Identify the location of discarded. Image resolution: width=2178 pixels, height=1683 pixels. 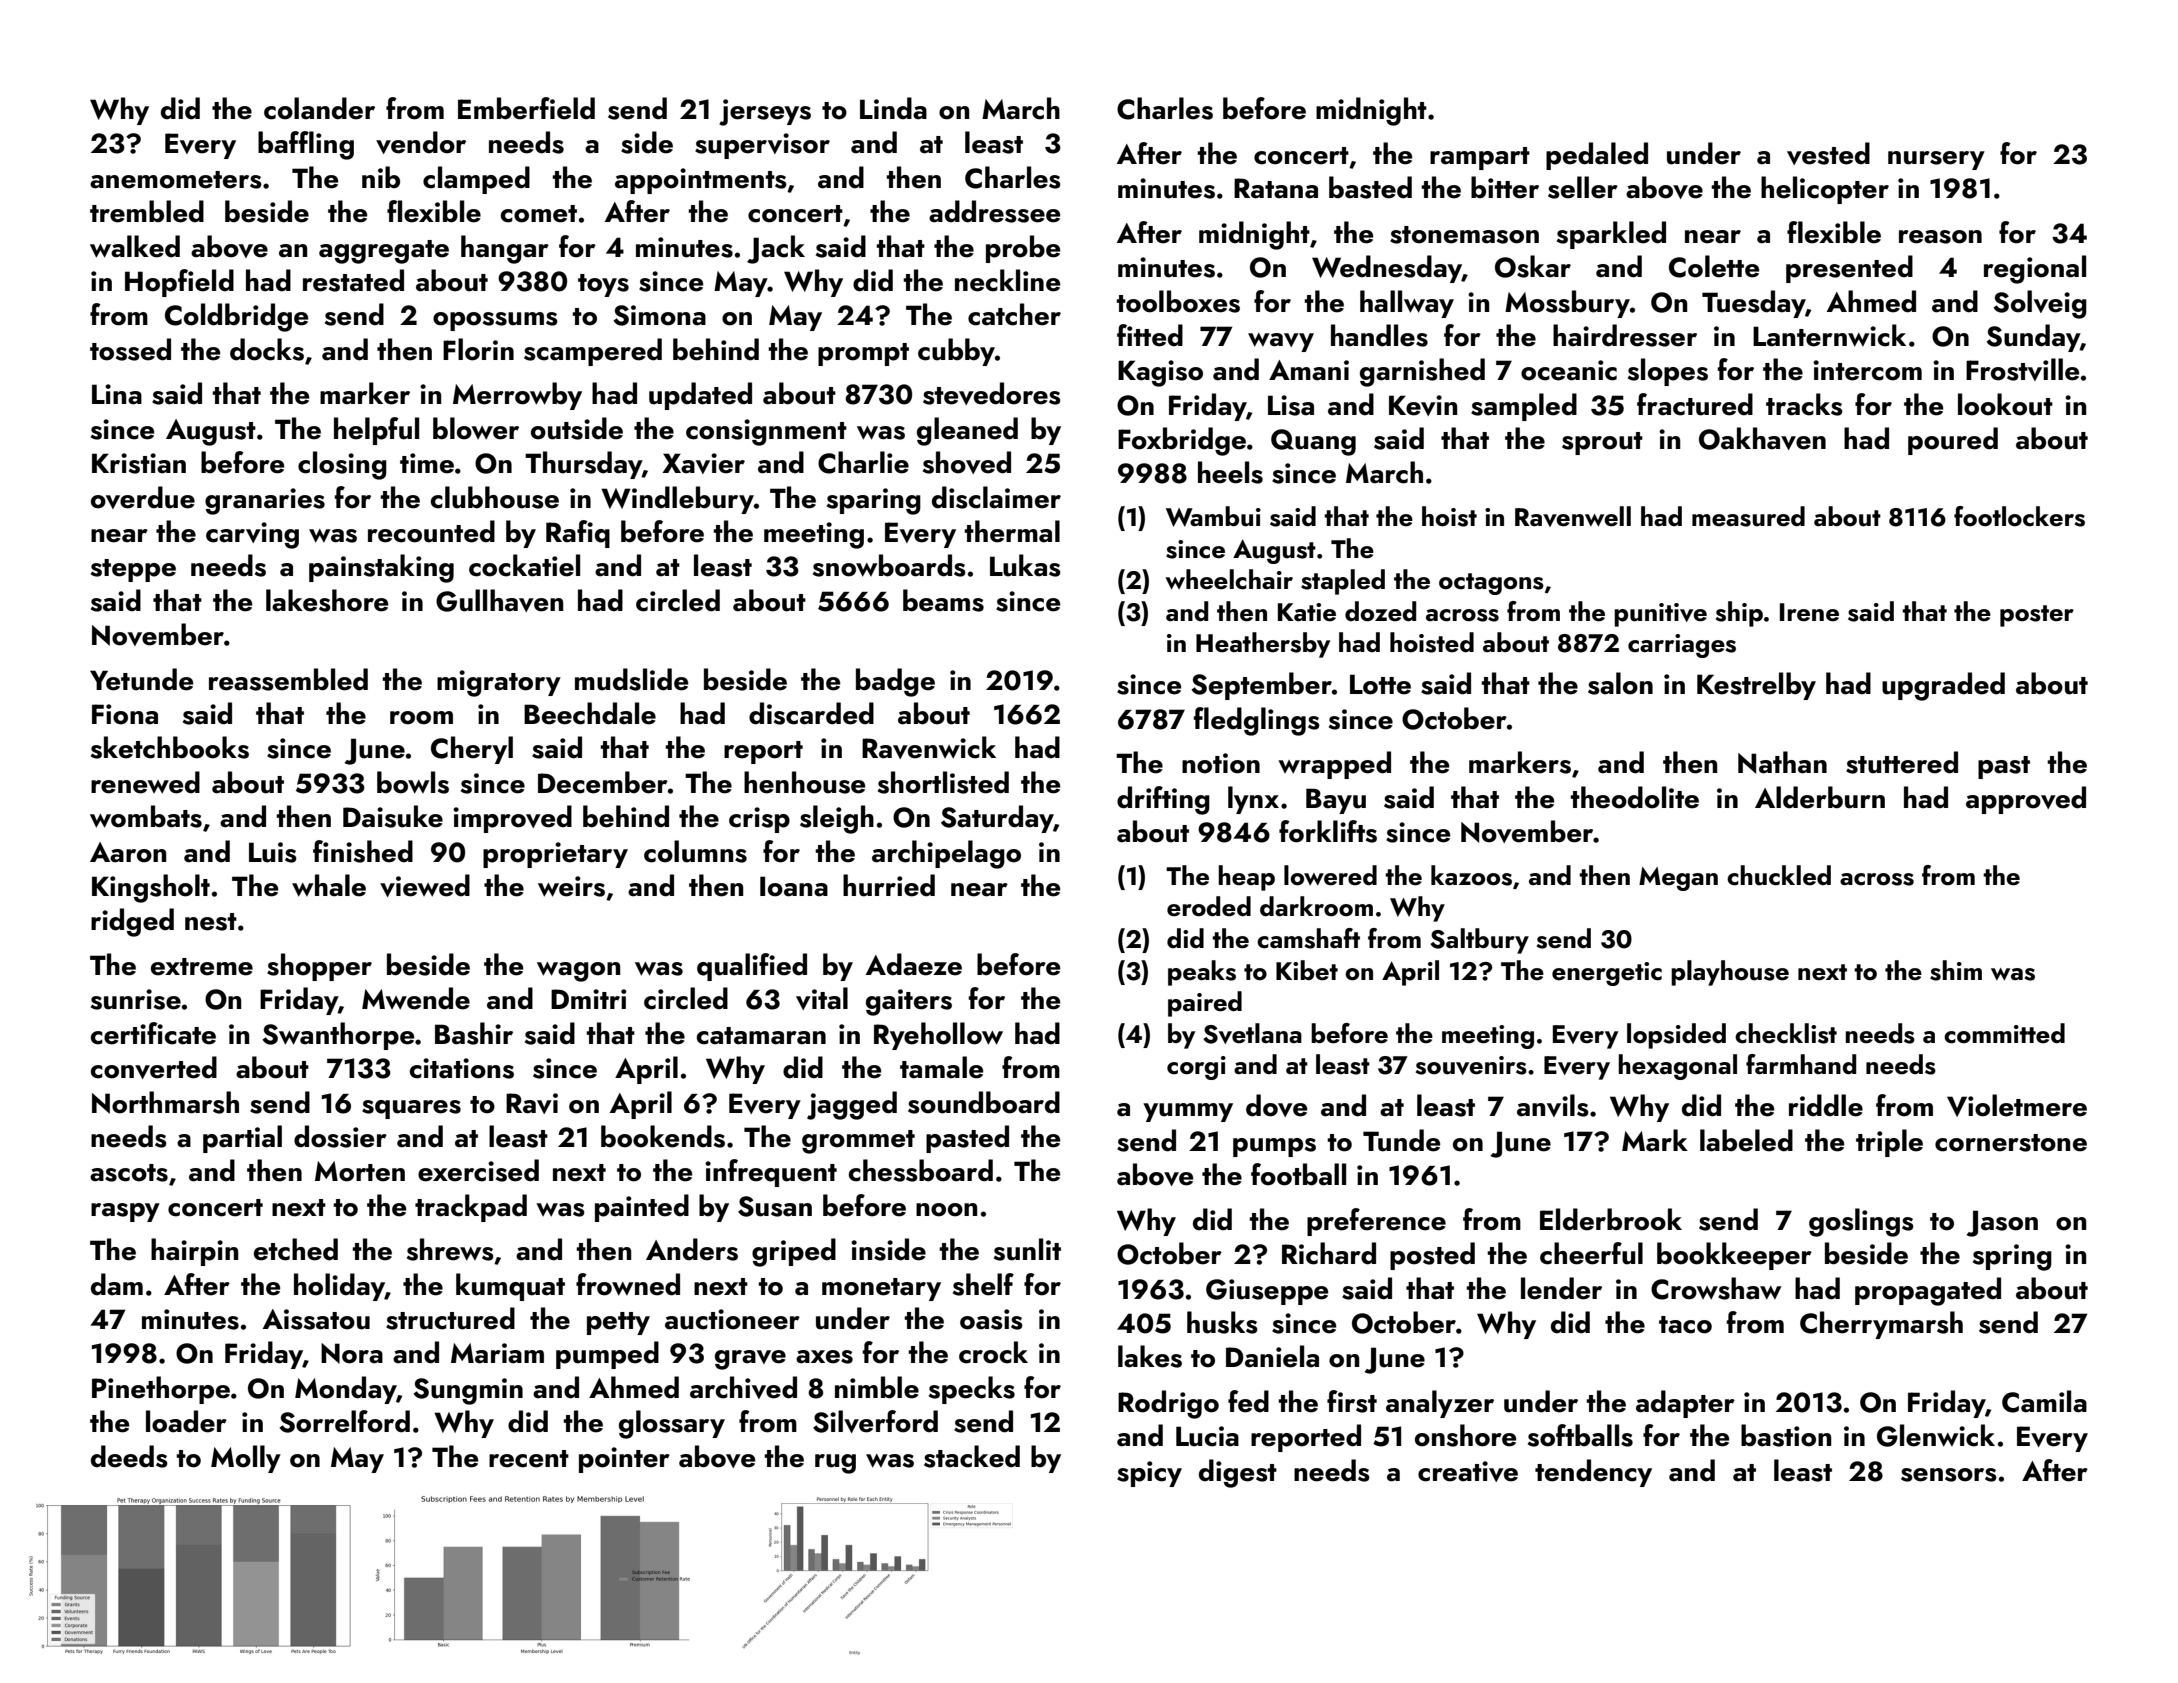
(811, 713).
